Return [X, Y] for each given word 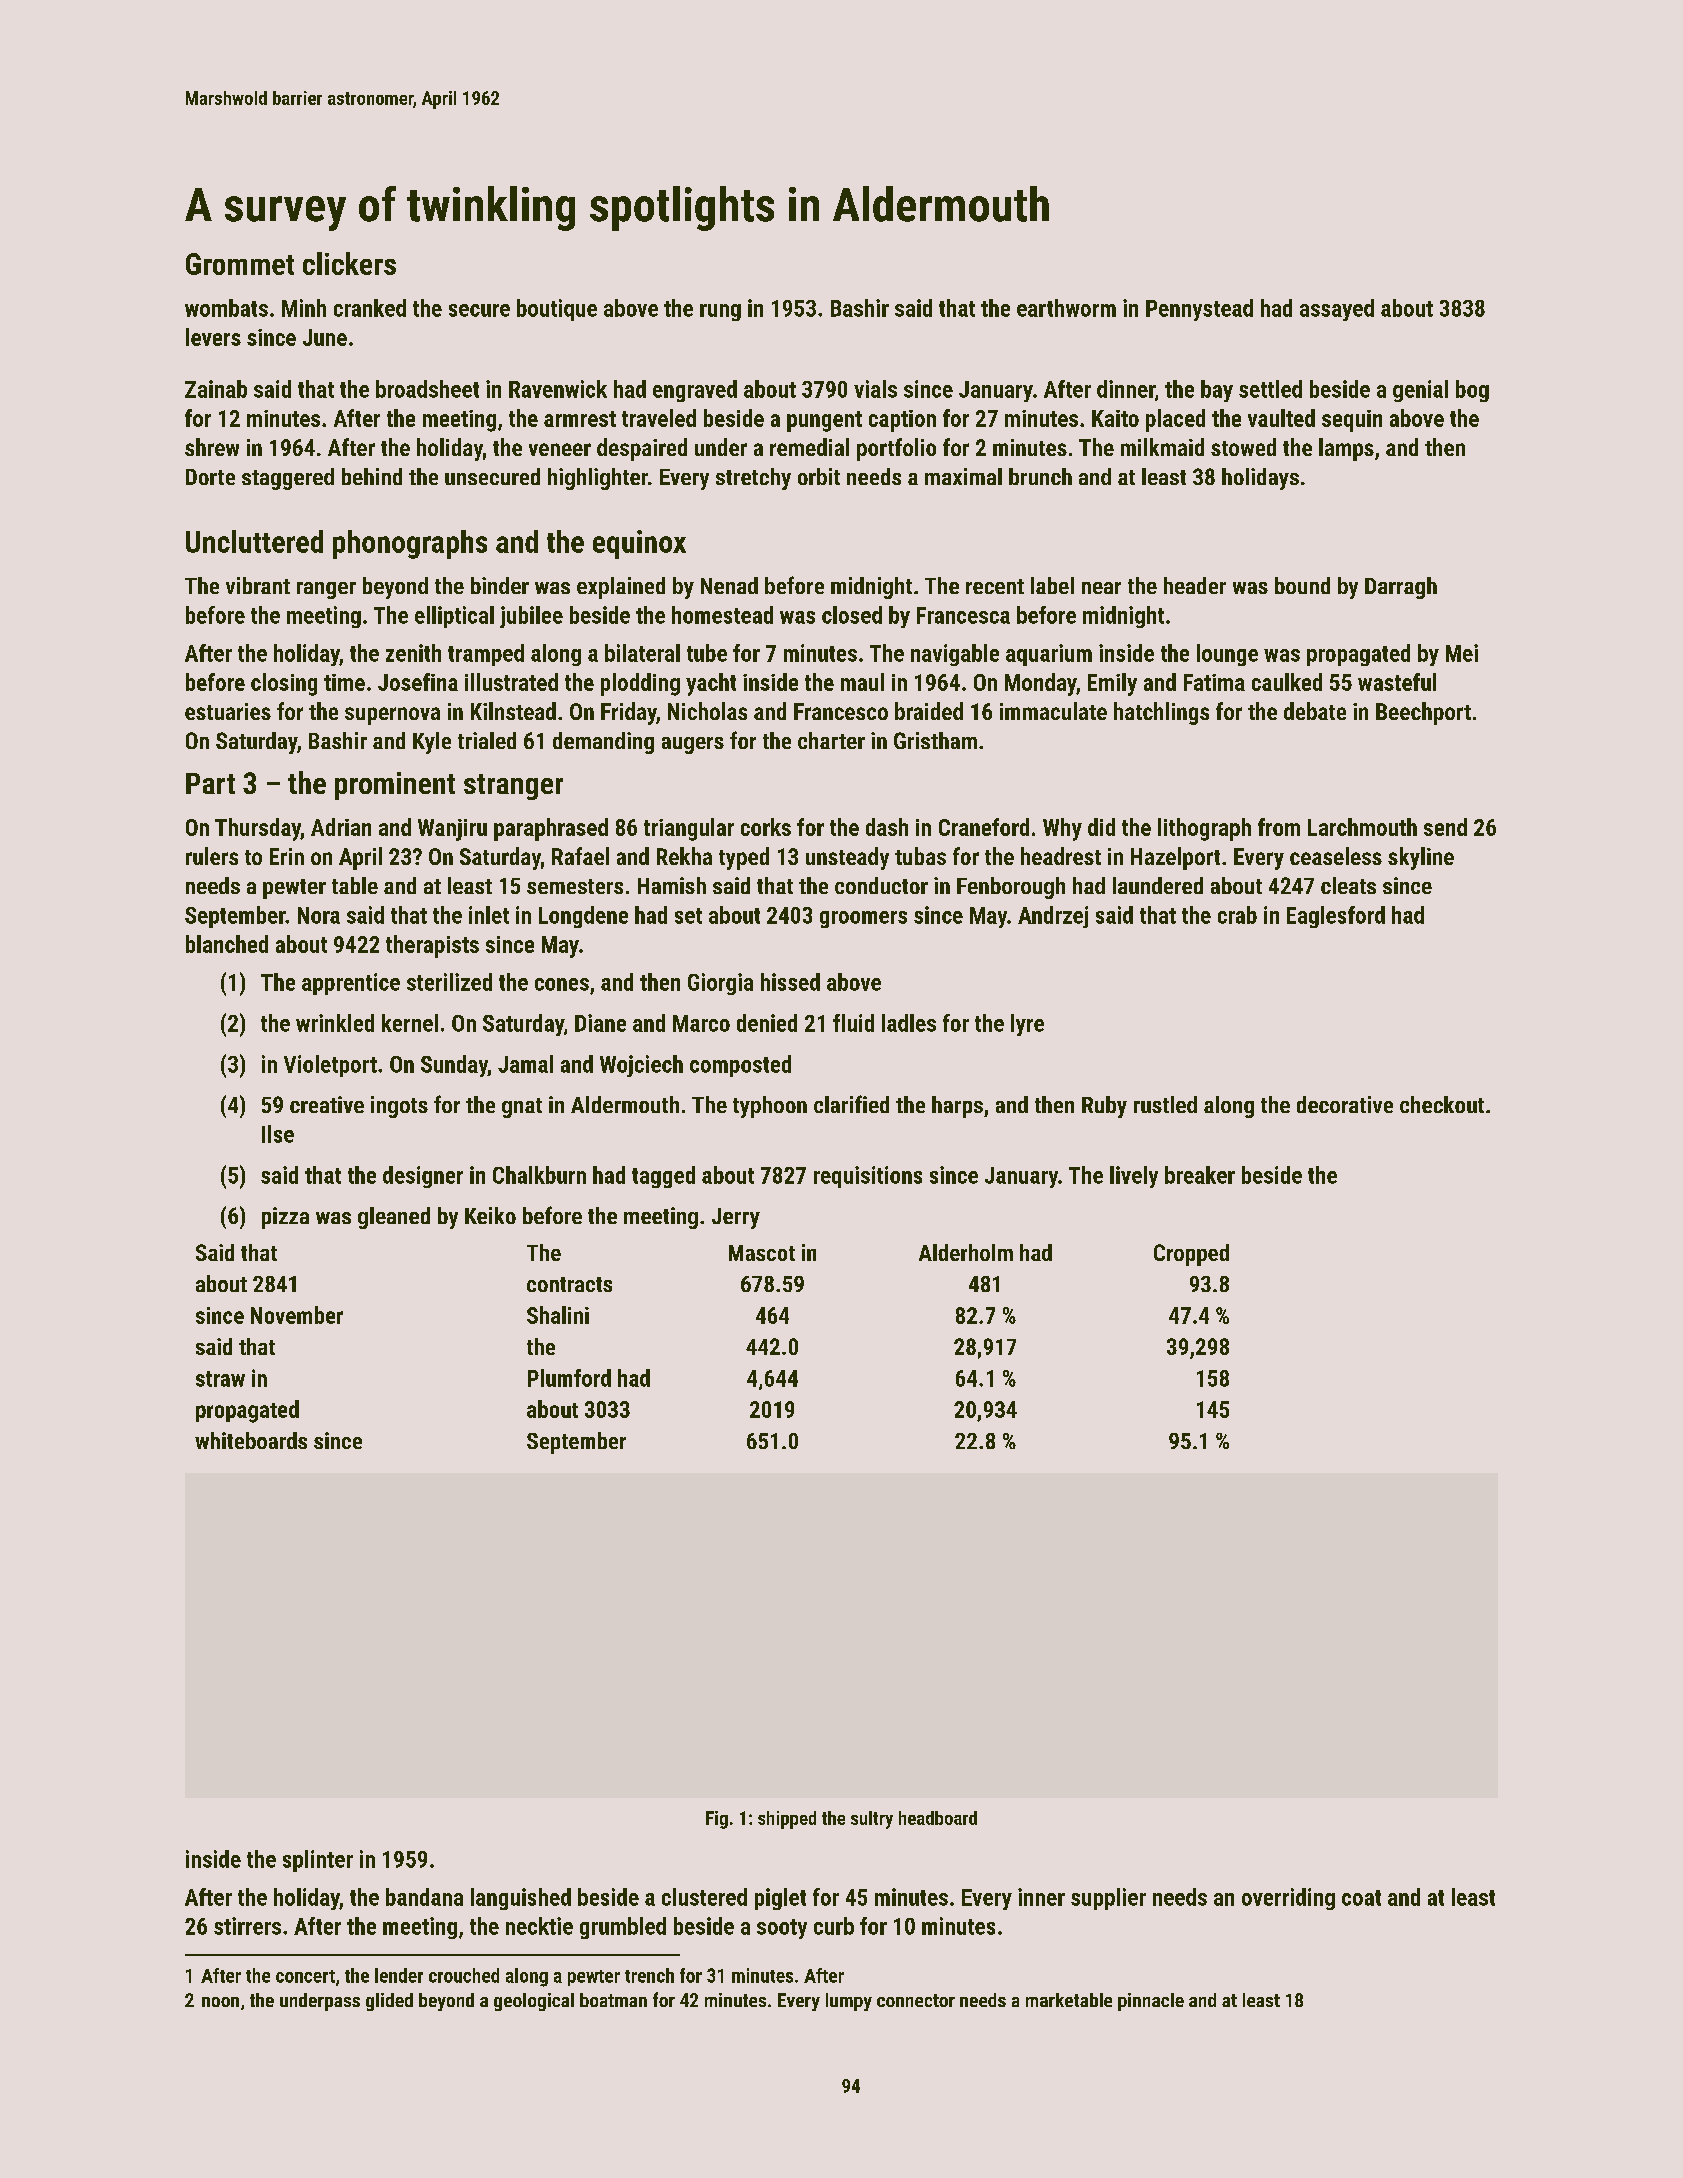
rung [720, 312]
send [1445, 827]
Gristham [935, 740]
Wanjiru [452, 830]
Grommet [240, 264]
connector [916, 2000]
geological [534, 2002]
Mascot [762, 1253]
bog [1472, 391]
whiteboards [251, 1440]
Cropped [1191, 1255]
